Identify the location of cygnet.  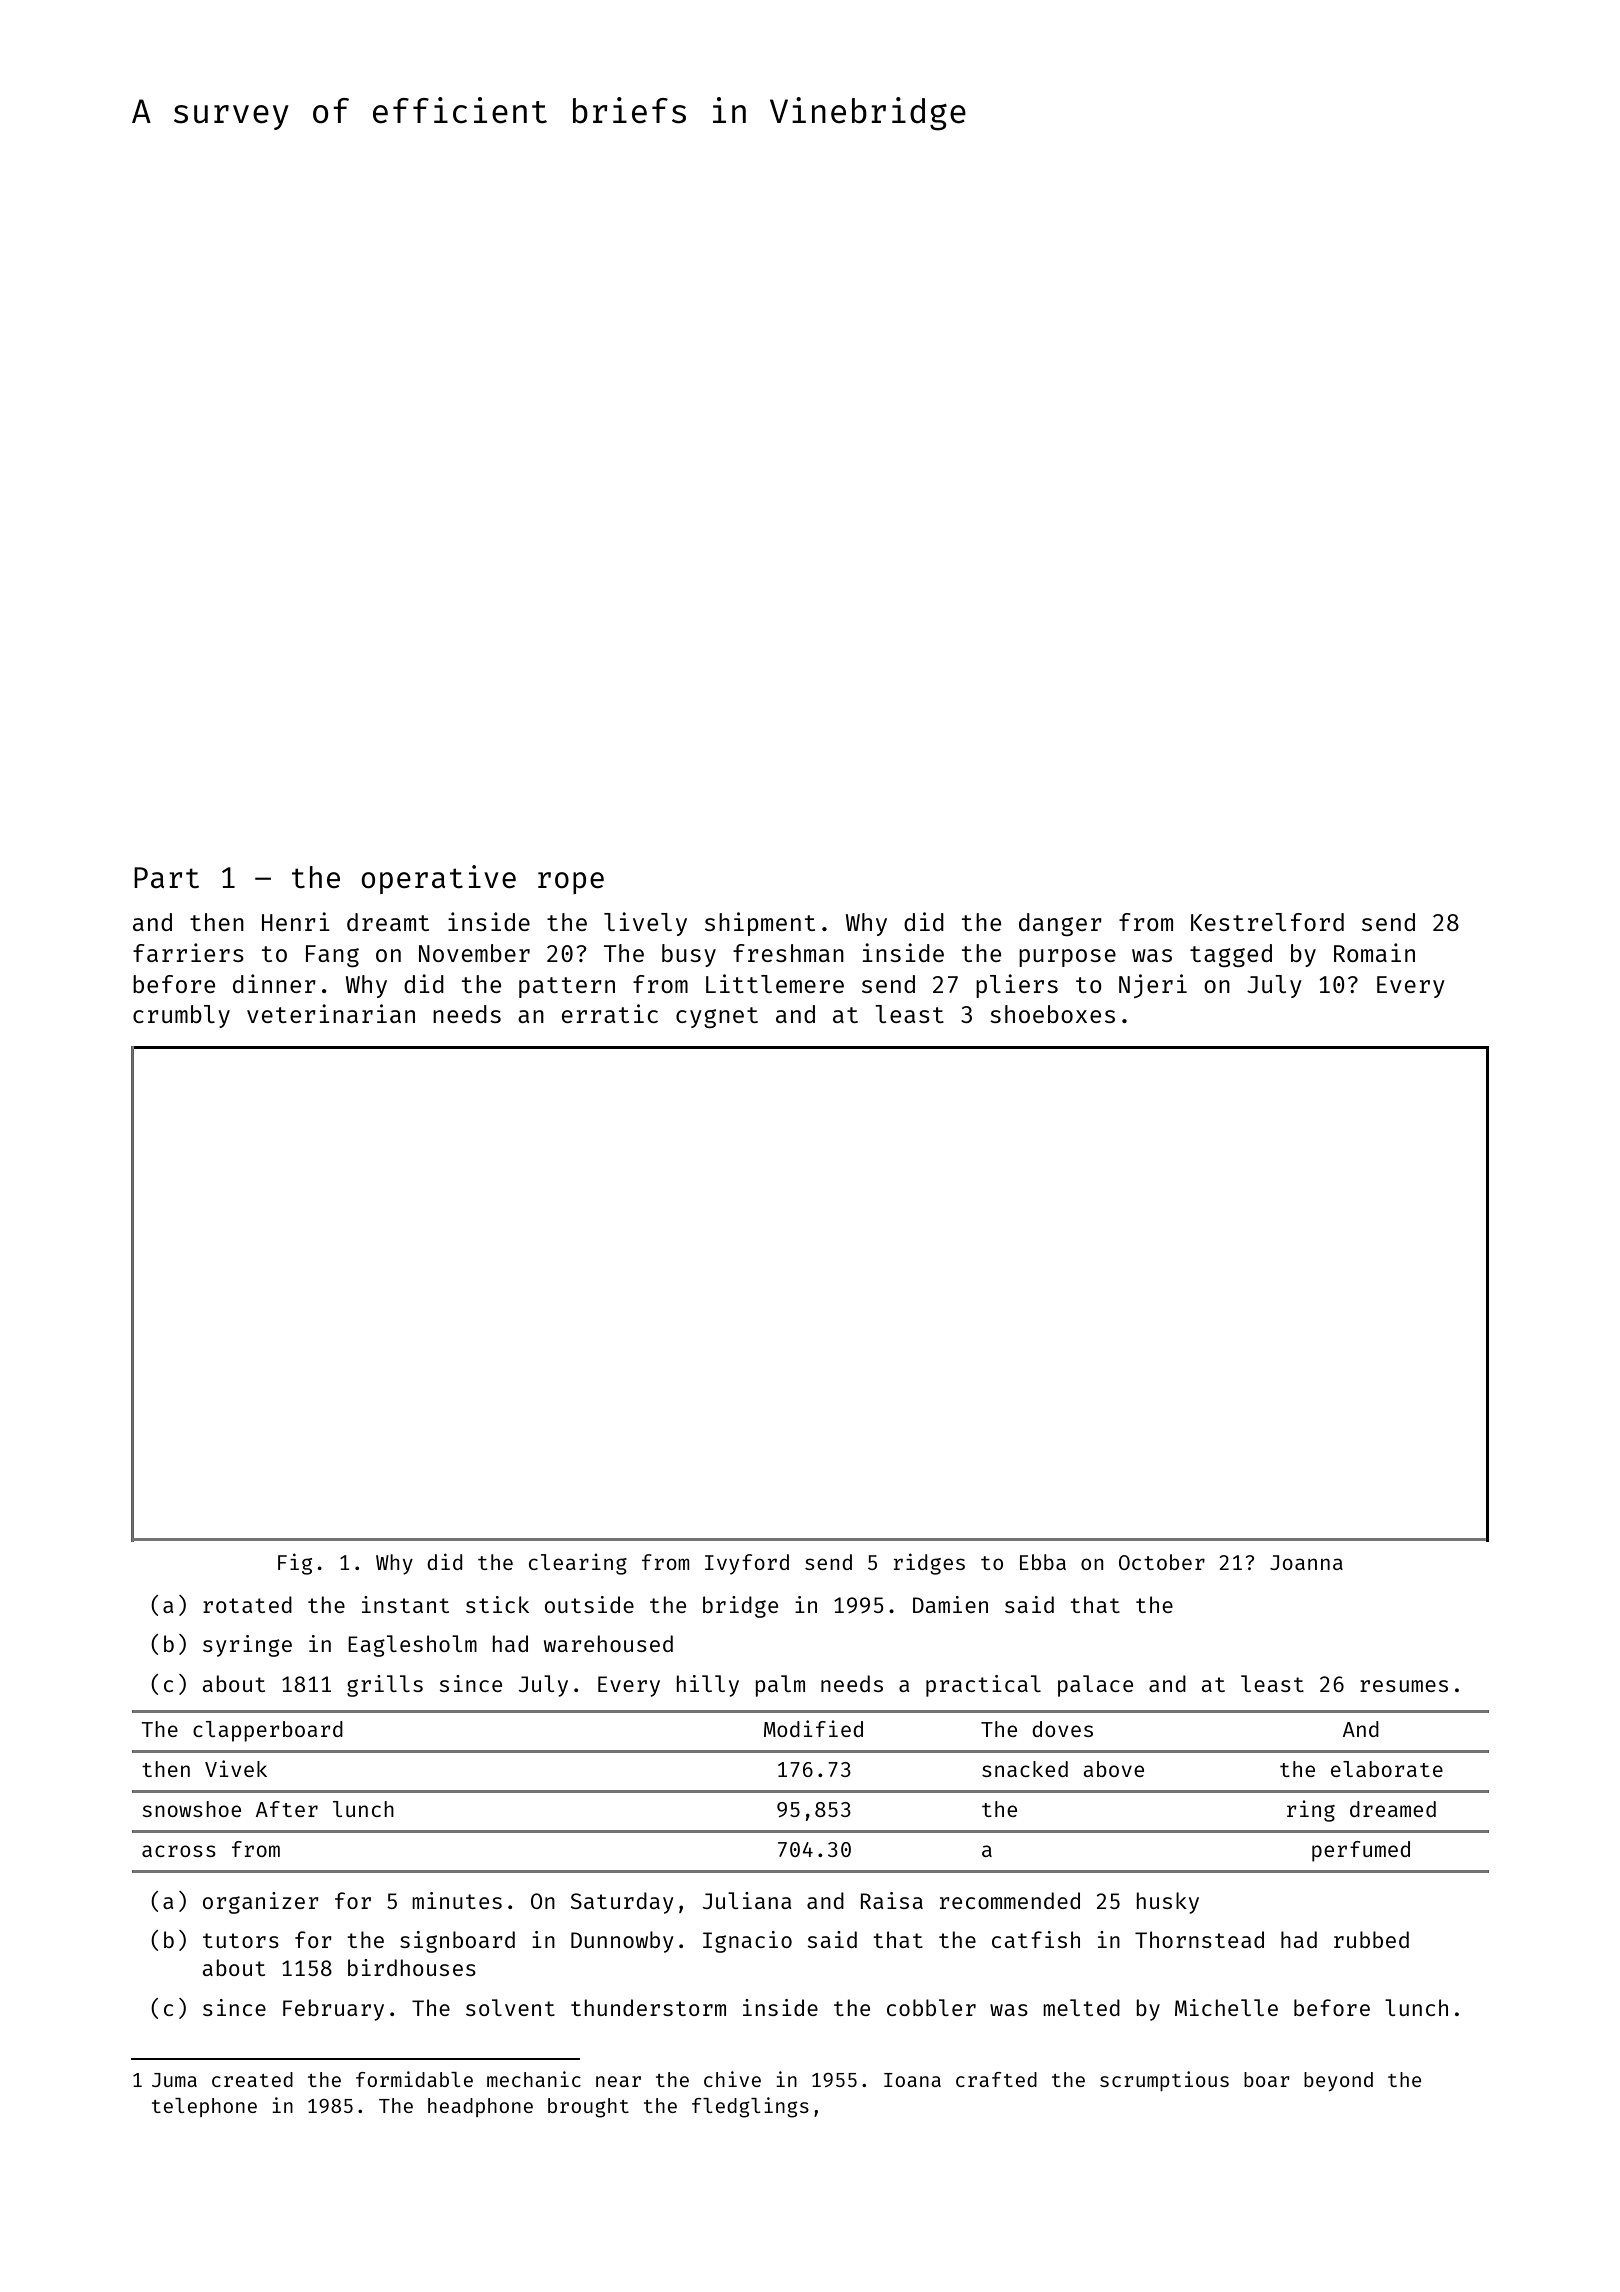
(717, 1017).
